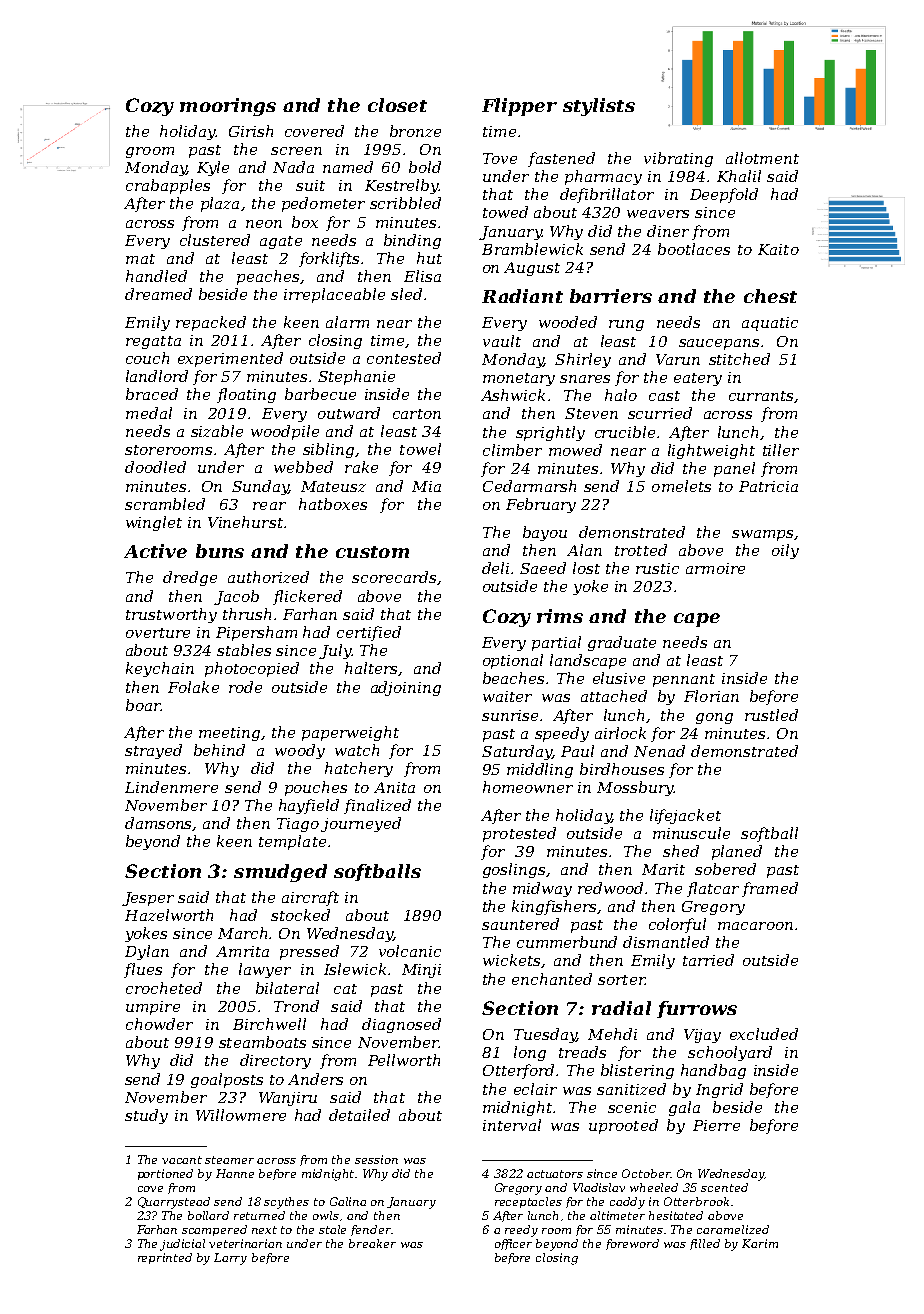  I want to click on pennant, so click(684, 680).
